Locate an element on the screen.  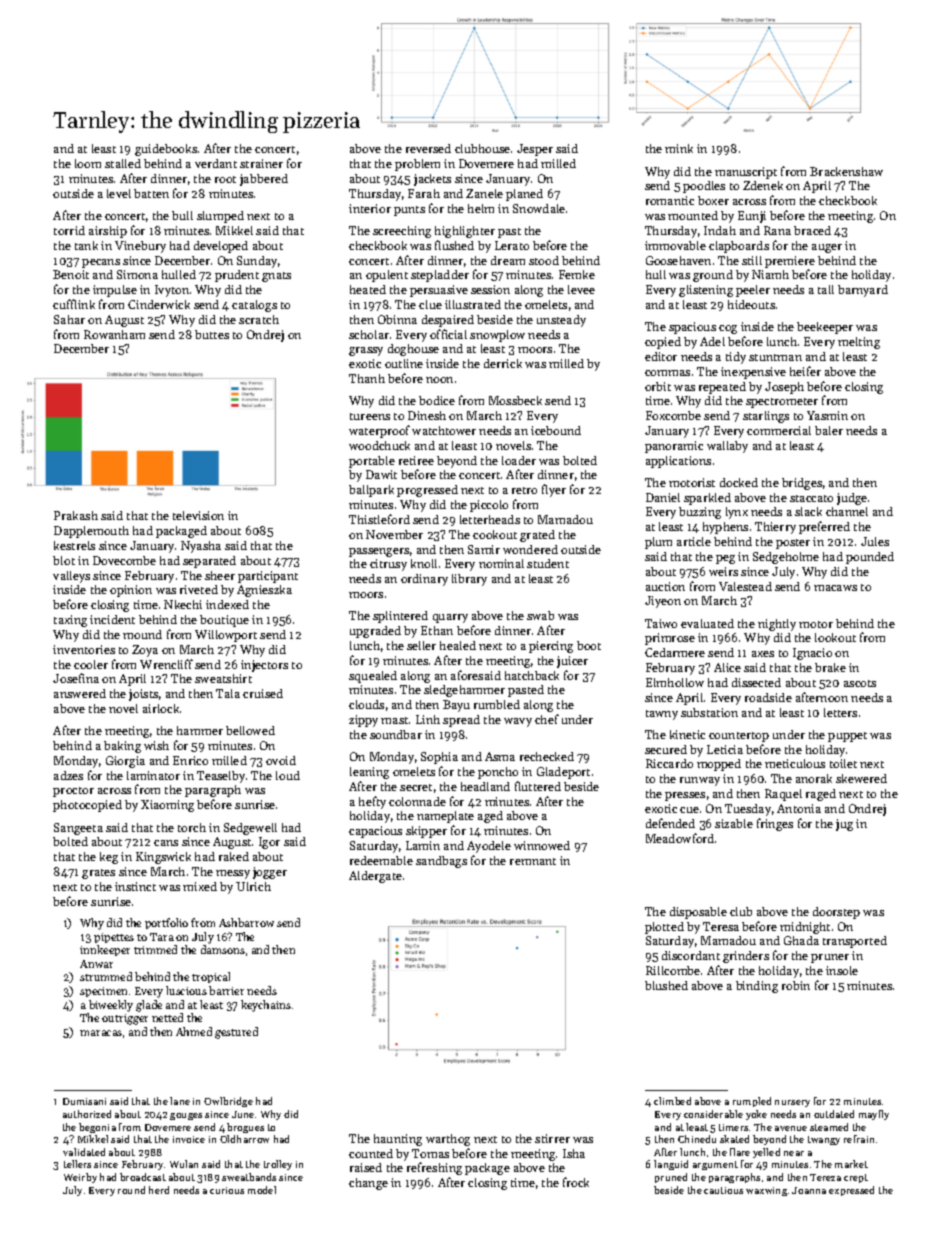
headland is located at coordinates (485, 786).
